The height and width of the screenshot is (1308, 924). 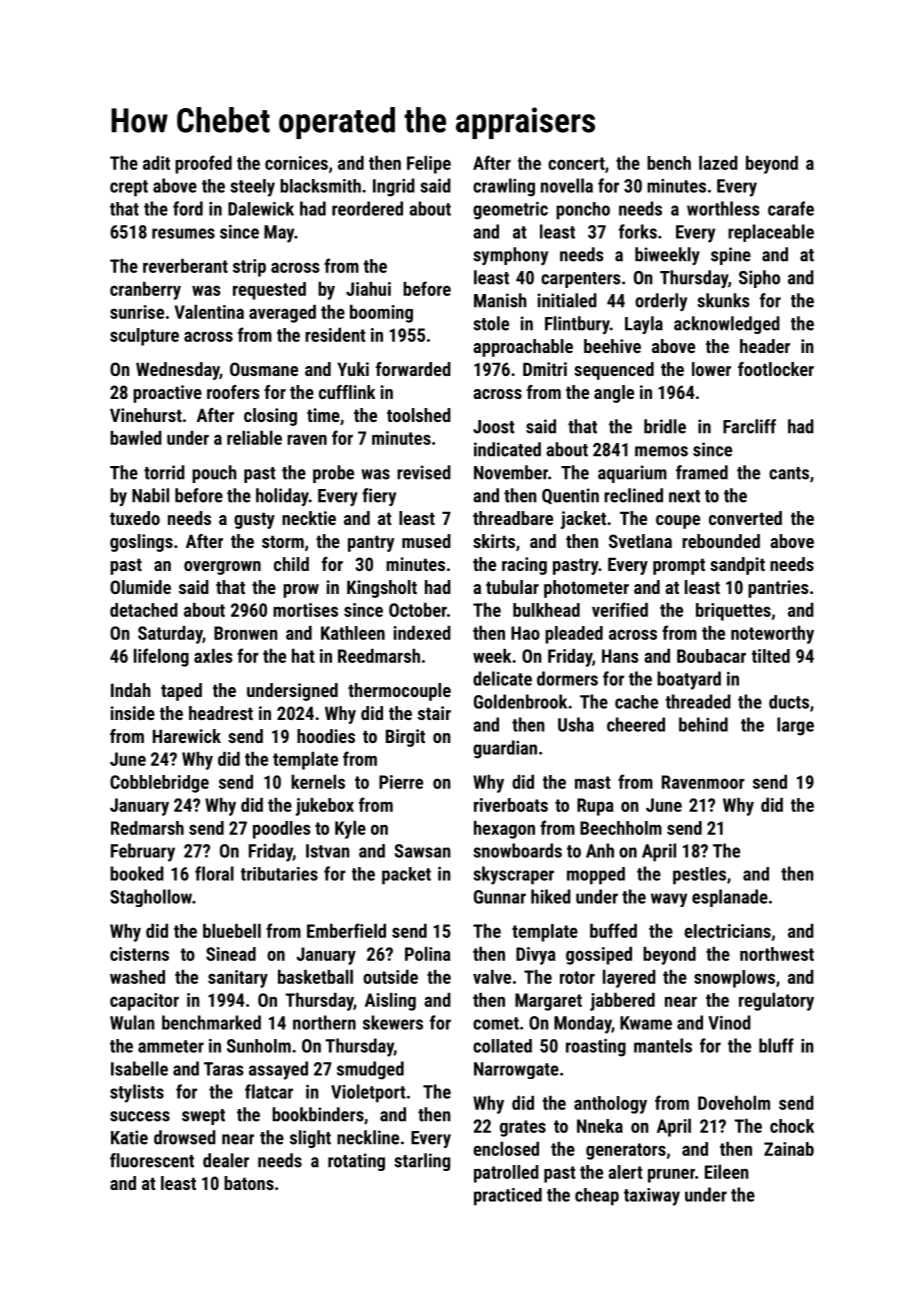 What do you see at coordinates (614, 394) in the screenshot?
I see `angle` at bounding box center [614, 394].
